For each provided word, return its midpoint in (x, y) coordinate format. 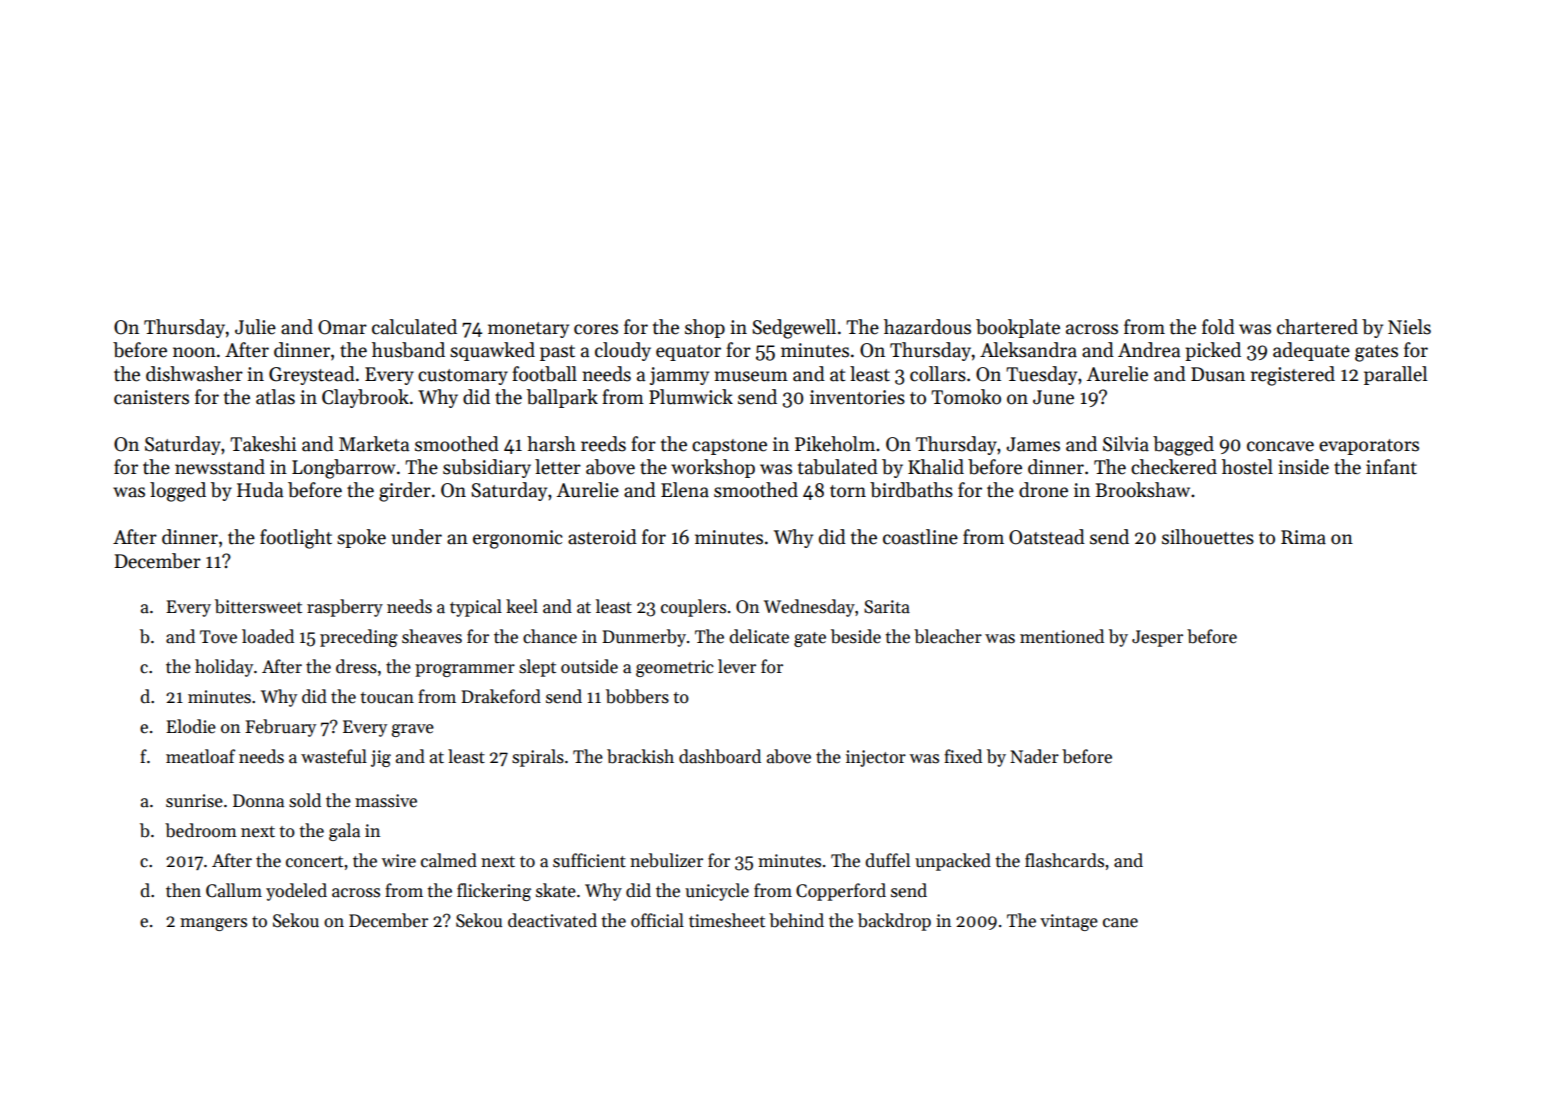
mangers (213, 924)
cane (1120, 923)
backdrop (894, 922)
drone (1043, 490)
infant (1391, 467)
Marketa (374, 444)
